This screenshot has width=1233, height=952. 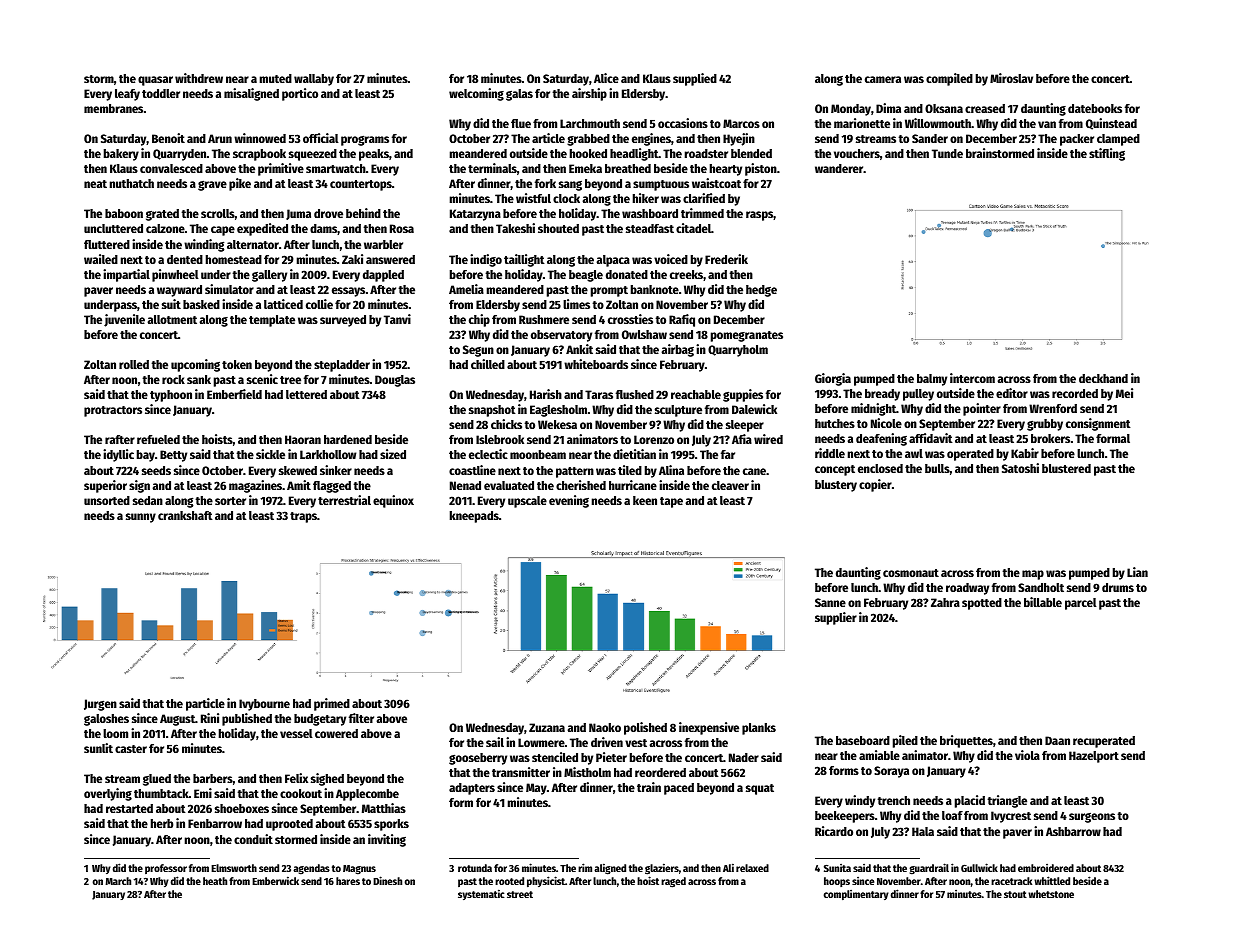 What do you see at coordinates (728, 454) in the screenshot?
I see `far` at bounding box center [728, 454].
